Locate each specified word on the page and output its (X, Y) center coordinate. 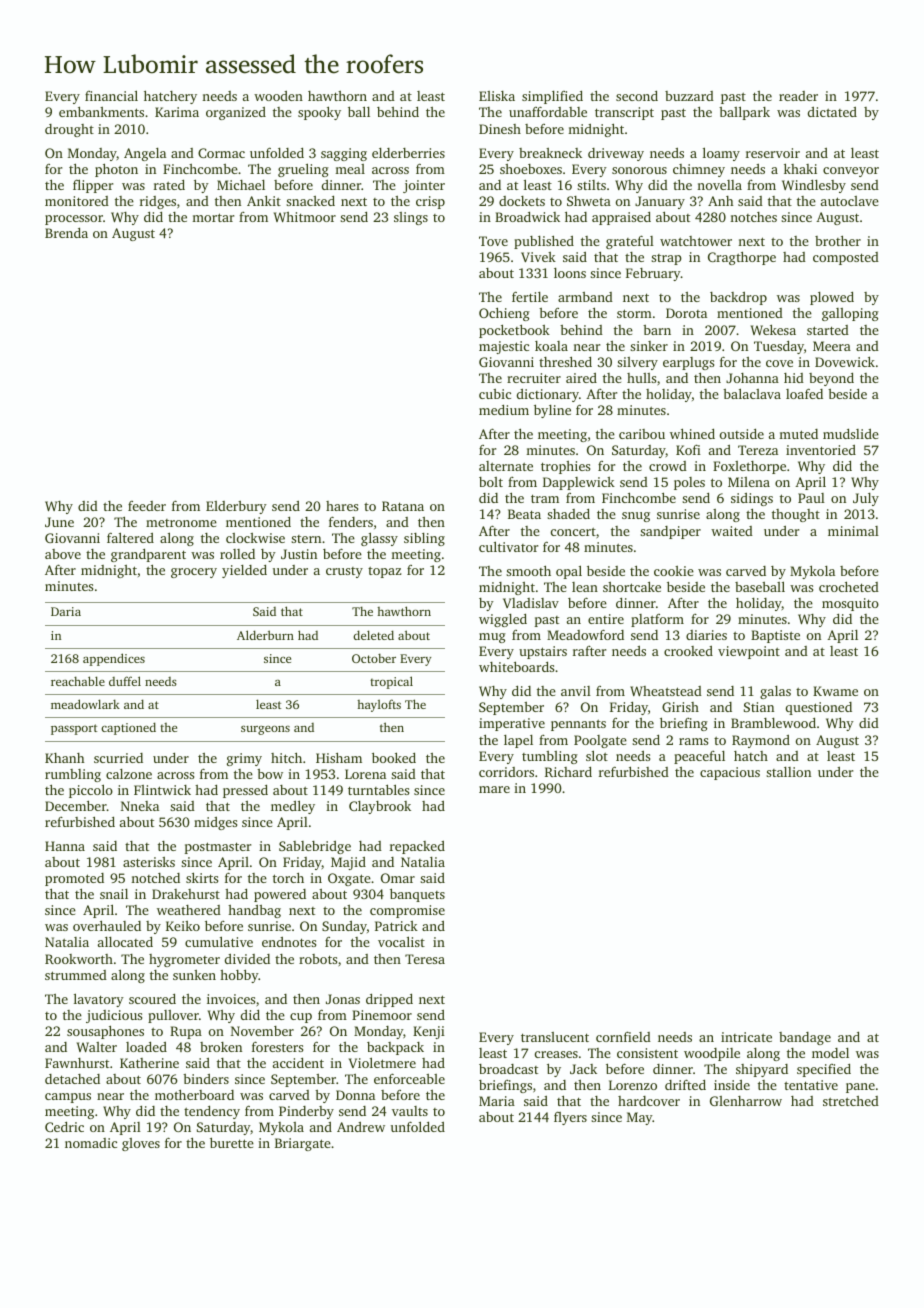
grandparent (148, 555)
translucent (555, 1037)
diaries (706, 635)
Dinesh (500, 129)
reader (798, 96)
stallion (788, 772)
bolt (491, 482)
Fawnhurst (77, 1063)
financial (111, 95)
